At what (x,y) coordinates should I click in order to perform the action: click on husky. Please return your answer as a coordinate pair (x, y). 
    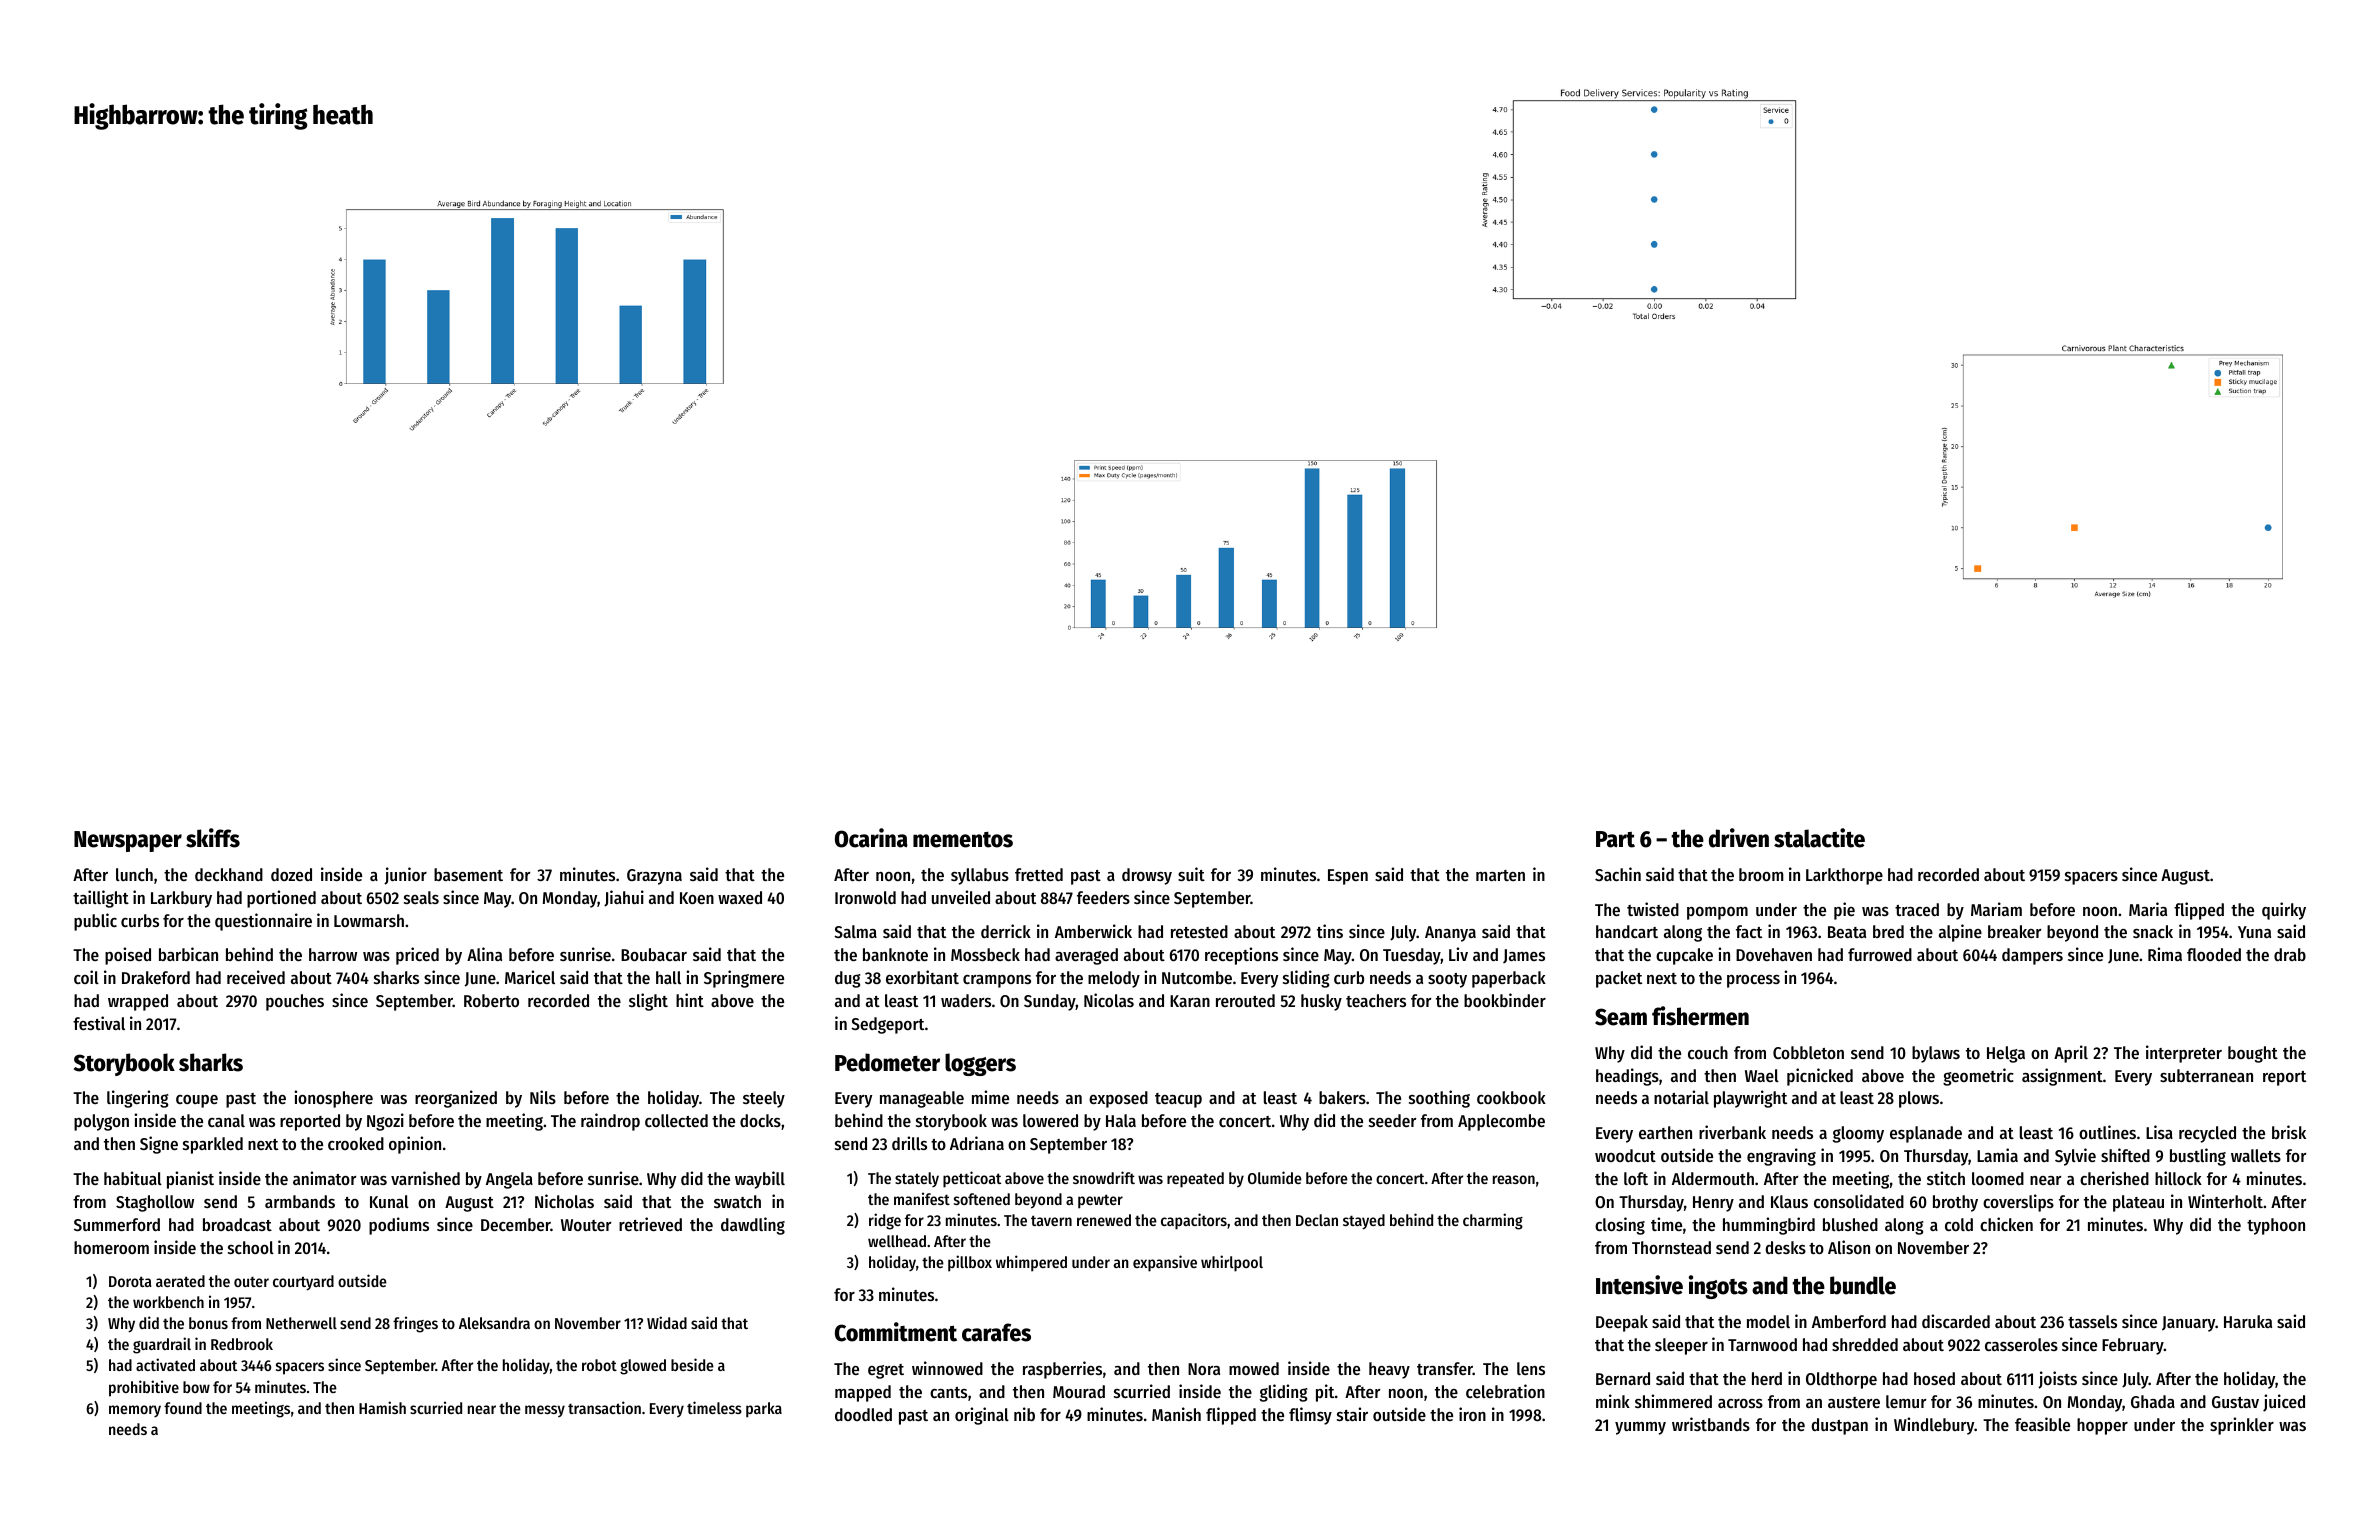
    Looking at the image, I should click on (1321, 1002).
